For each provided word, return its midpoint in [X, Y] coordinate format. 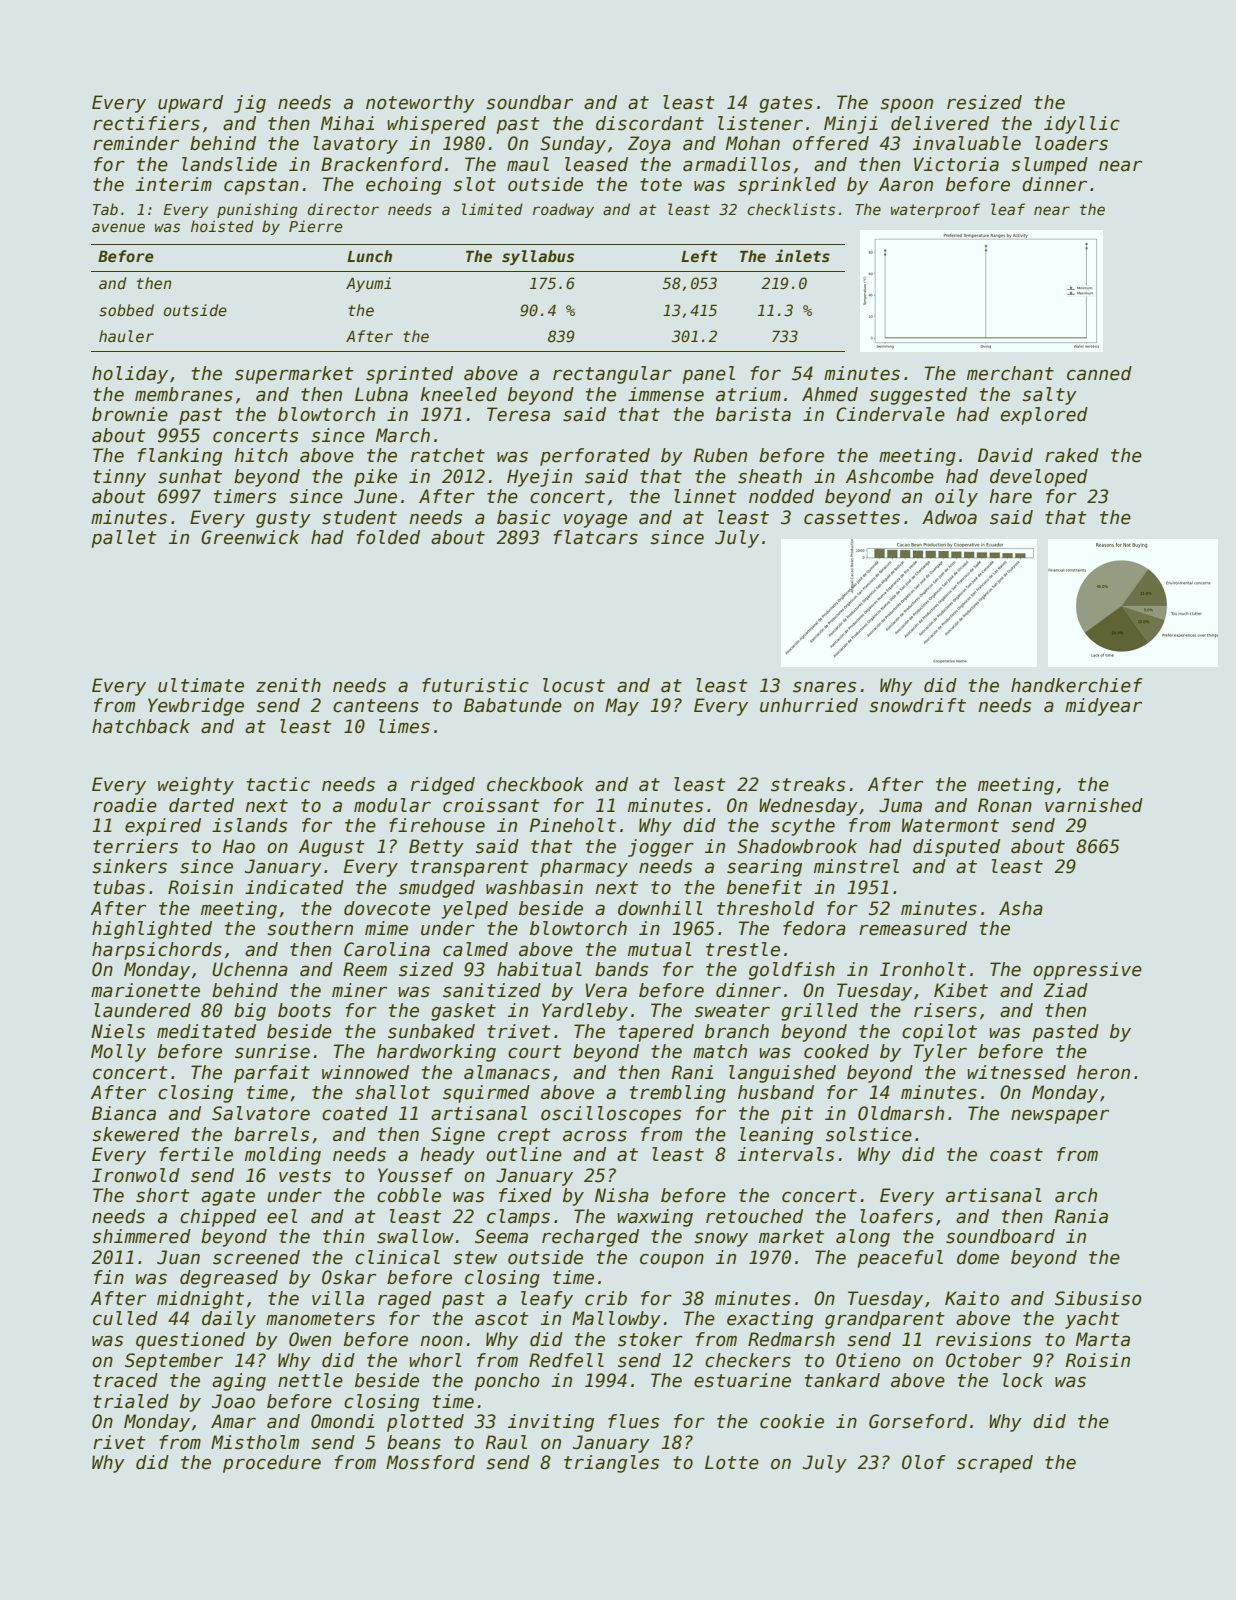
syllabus [538, 257]
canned [1099, 373]
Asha [1021, 908]
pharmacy [584, 868]
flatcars [596, 537]
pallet [124, 539]
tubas [119, 887]
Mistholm [255, 1442]
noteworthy [420, 104]
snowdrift [917, 705]
